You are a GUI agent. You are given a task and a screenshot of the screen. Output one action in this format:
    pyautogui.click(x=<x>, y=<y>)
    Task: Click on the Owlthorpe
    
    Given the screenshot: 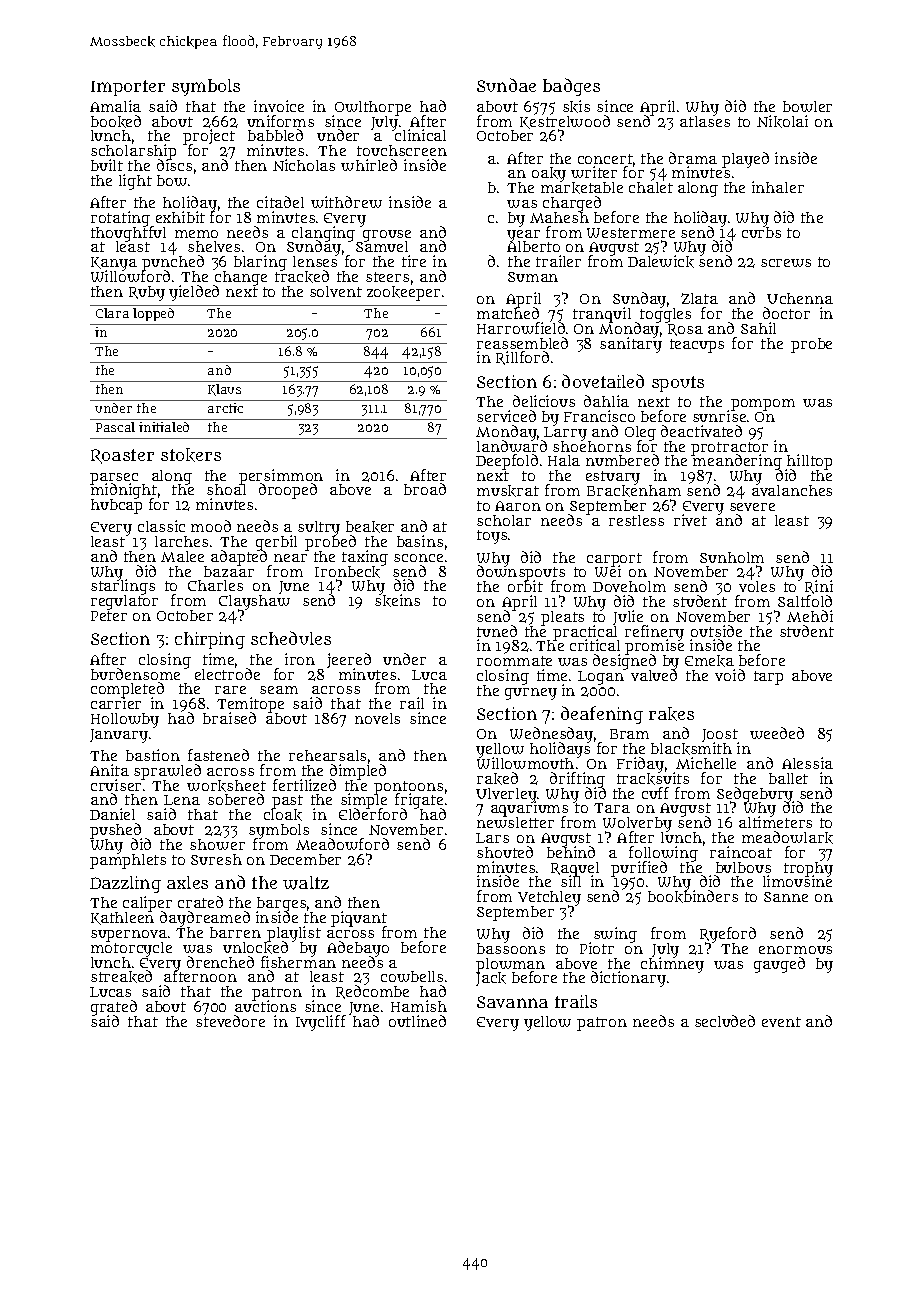 What is the action you would take?
    pyautogui.click(x=372, y=108)
